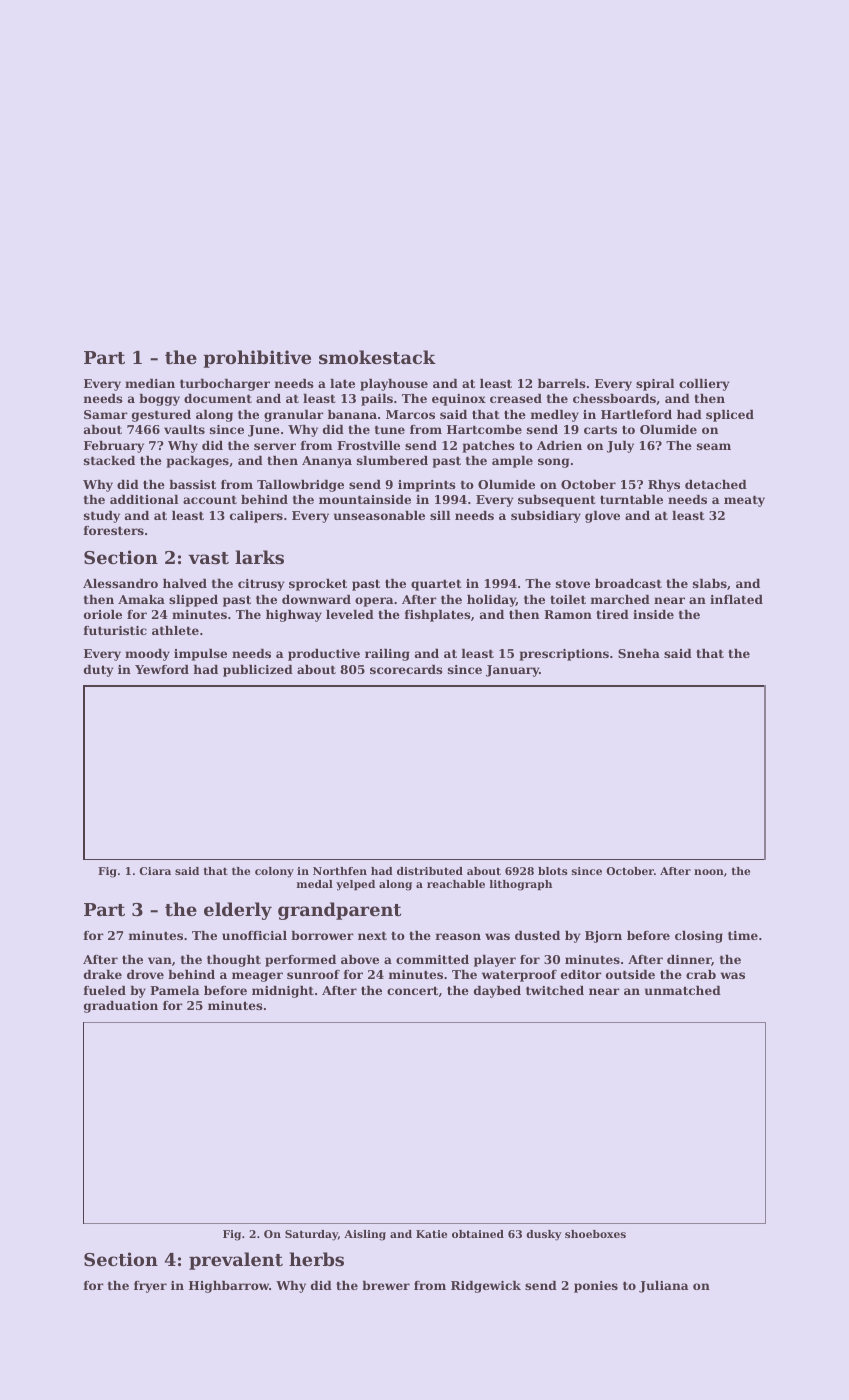  I want to click on quartet, so click(436, 585).
